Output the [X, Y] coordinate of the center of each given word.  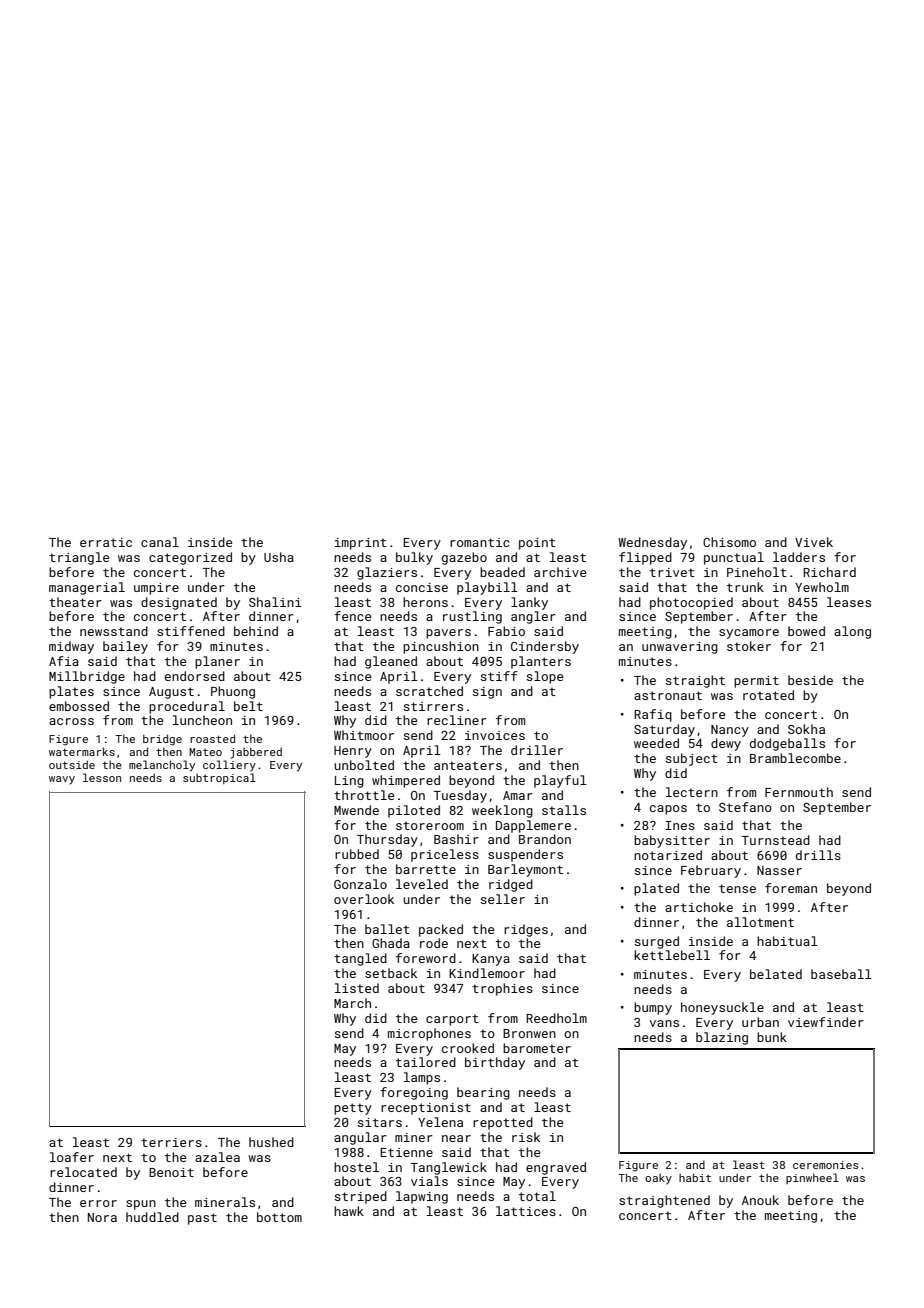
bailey [125, 647]
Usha [279, 557]
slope [545, 677]
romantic [480, 542]
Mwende [356, 810]
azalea [217, 1157]
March [352, 1003]
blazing [722, 1038]
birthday [495, 1063]
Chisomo [729, 542]
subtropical [219, 778]
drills [818, 855]
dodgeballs [787, 744]
